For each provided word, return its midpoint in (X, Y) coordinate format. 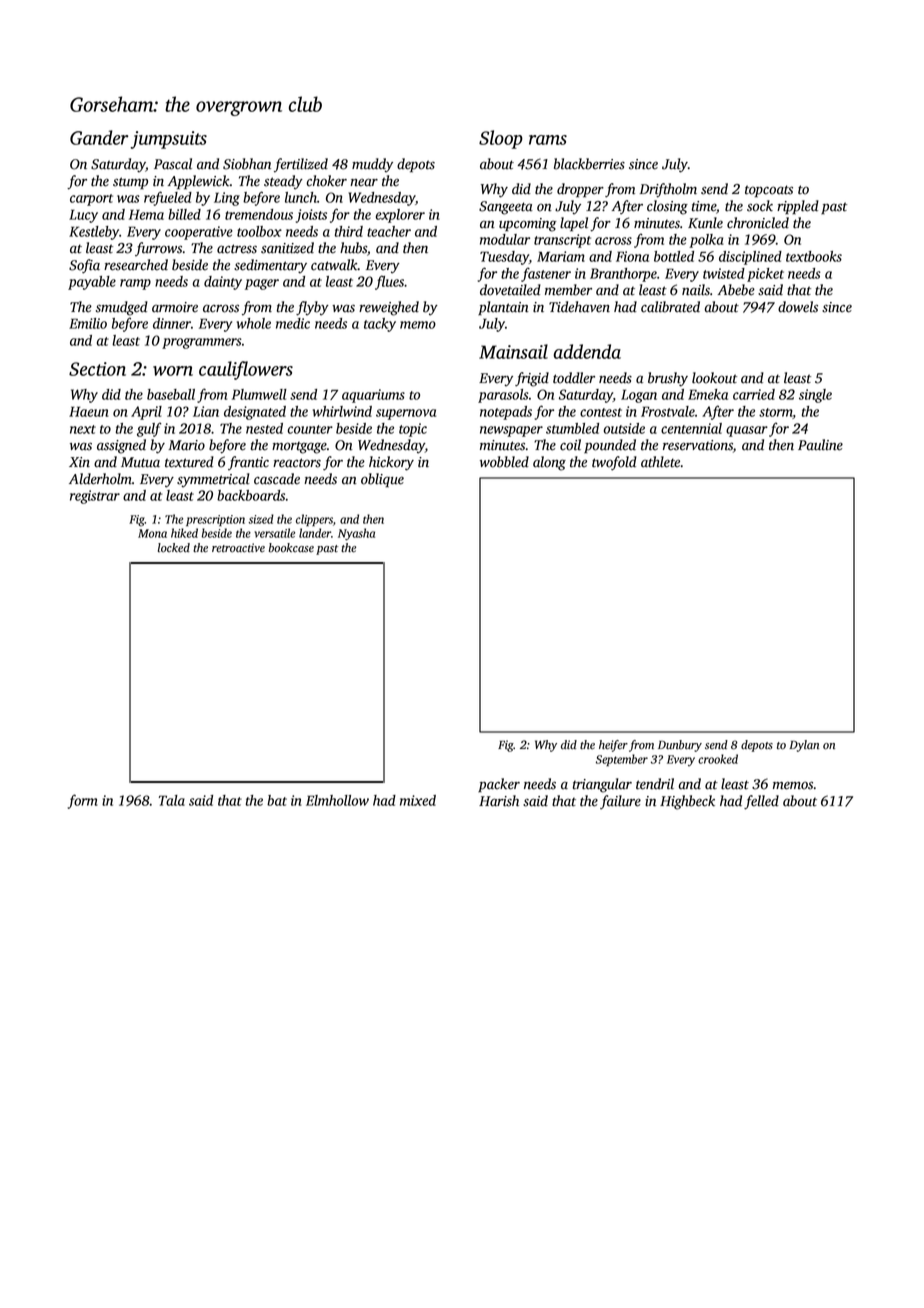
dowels (798, 307)
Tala (172, 800)
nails (696, 290)
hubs (353, 248)
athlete (660, 462)
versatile (274, 533)
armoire (175, 307)
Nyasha (356, 534)
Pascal (173, 164)
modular (505, 239)
